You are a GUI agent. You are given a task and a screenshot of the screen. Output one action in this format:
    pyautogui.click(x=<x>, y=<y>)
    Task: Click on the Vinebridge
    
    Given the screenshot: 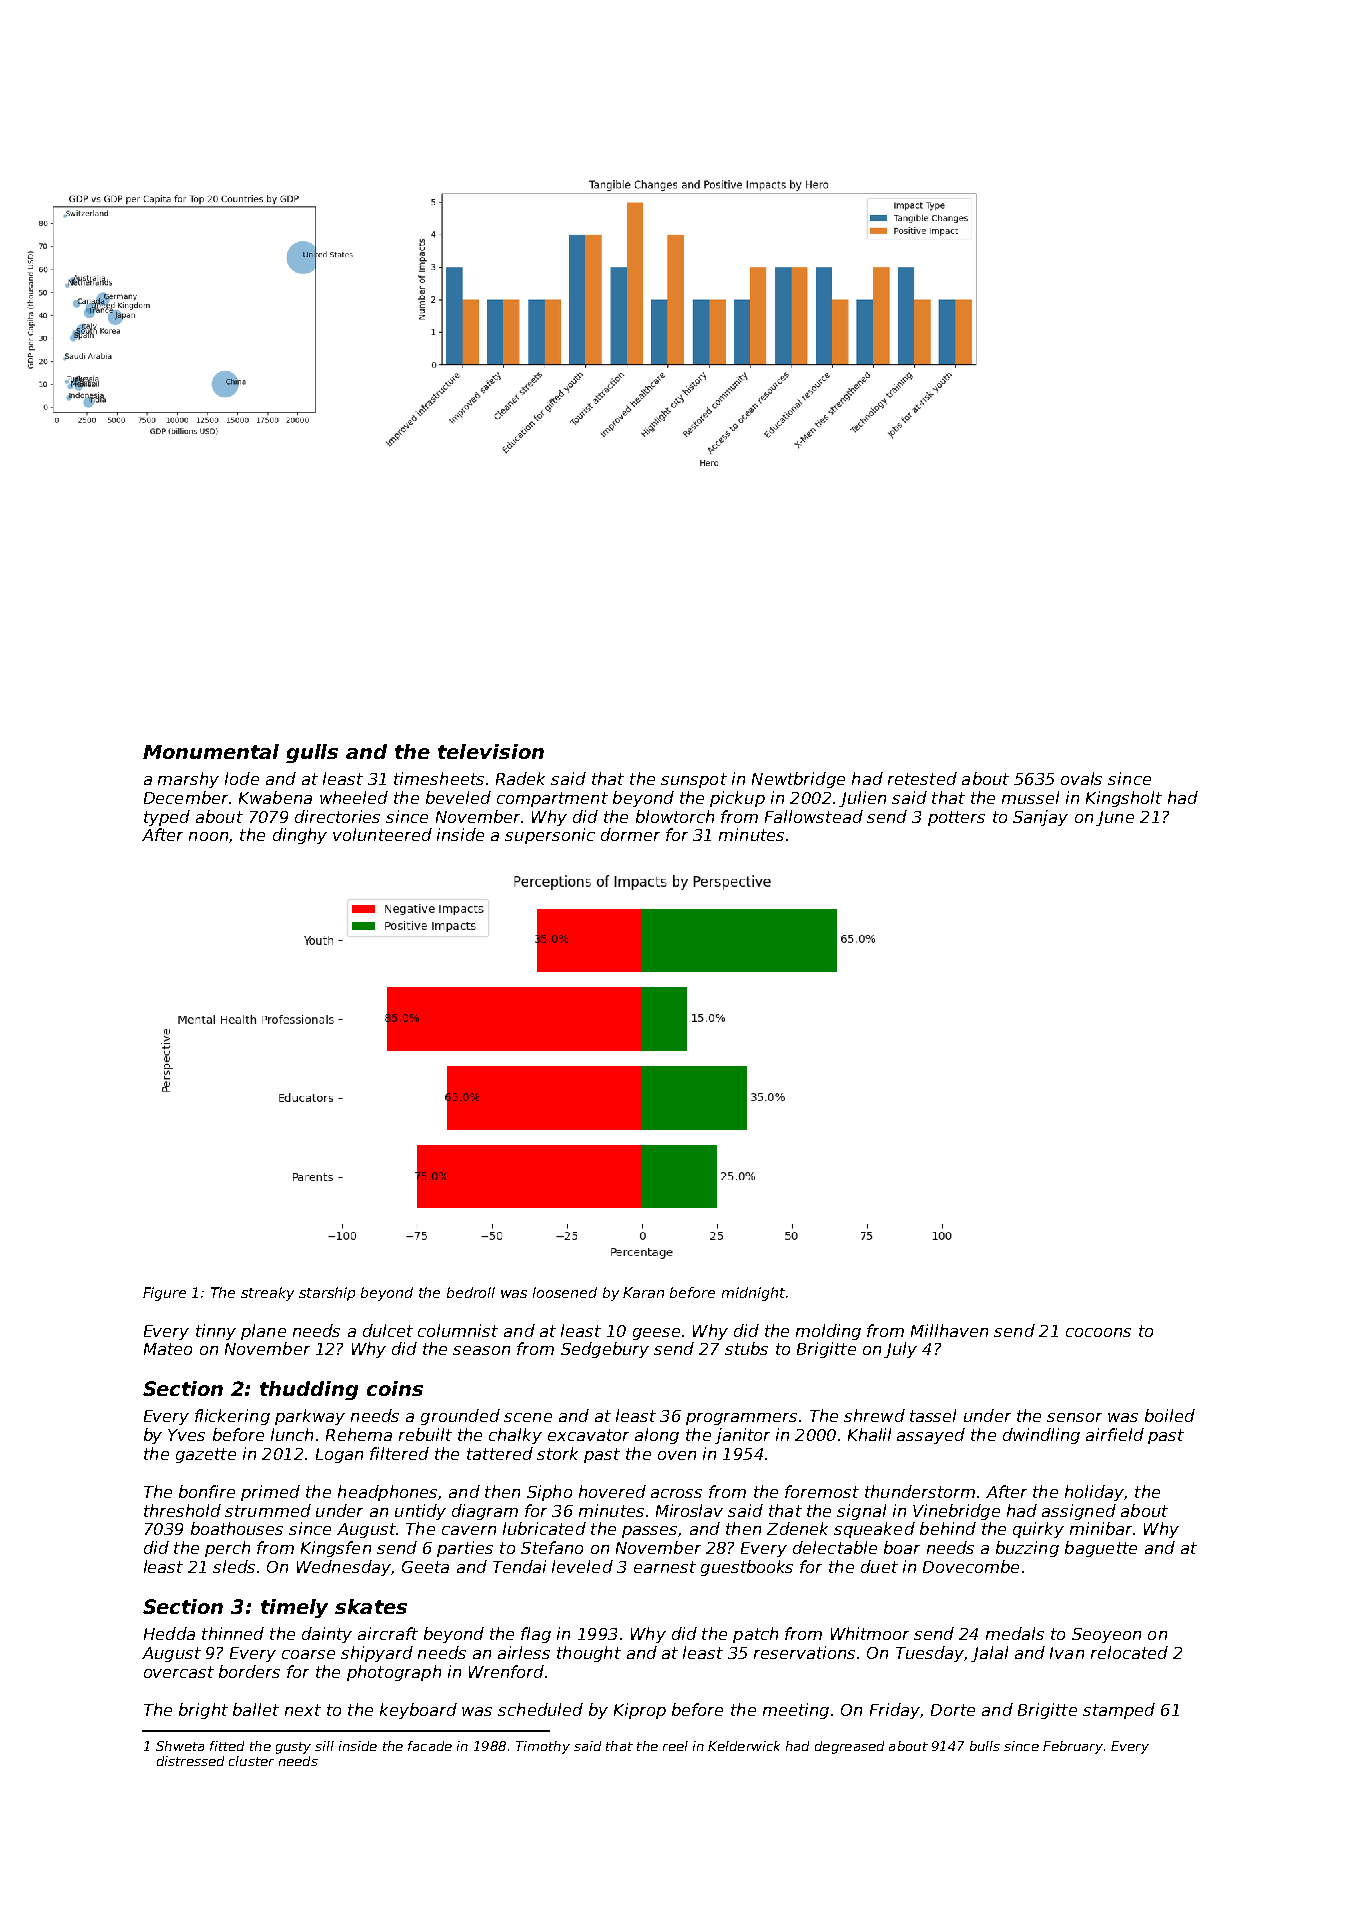 What is the action you would take?
    pyautogui.click(x=956, y=1512)
